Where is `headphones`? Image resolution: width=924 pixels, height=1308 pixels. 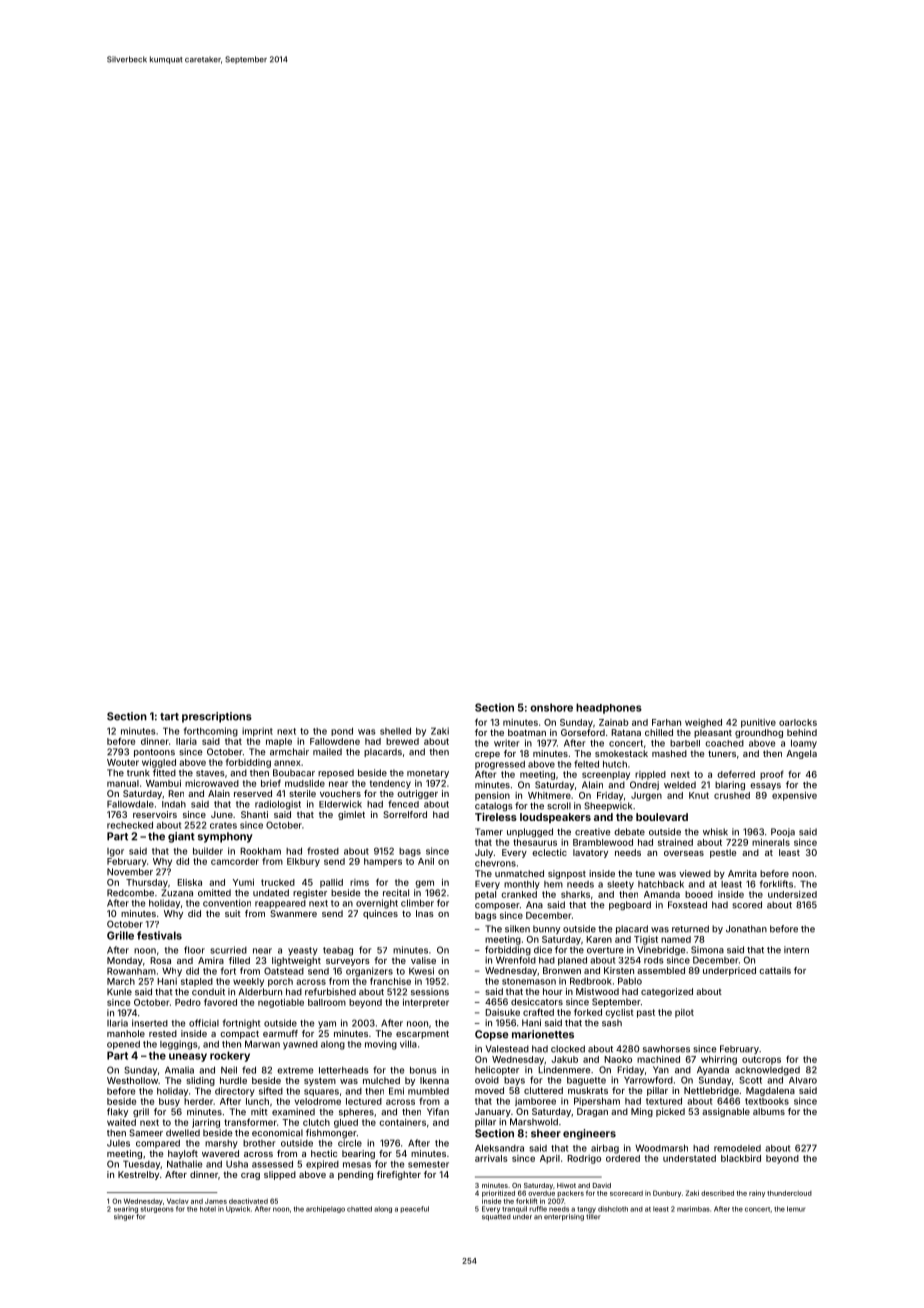
headphones is located at coordinates (609, 708).
